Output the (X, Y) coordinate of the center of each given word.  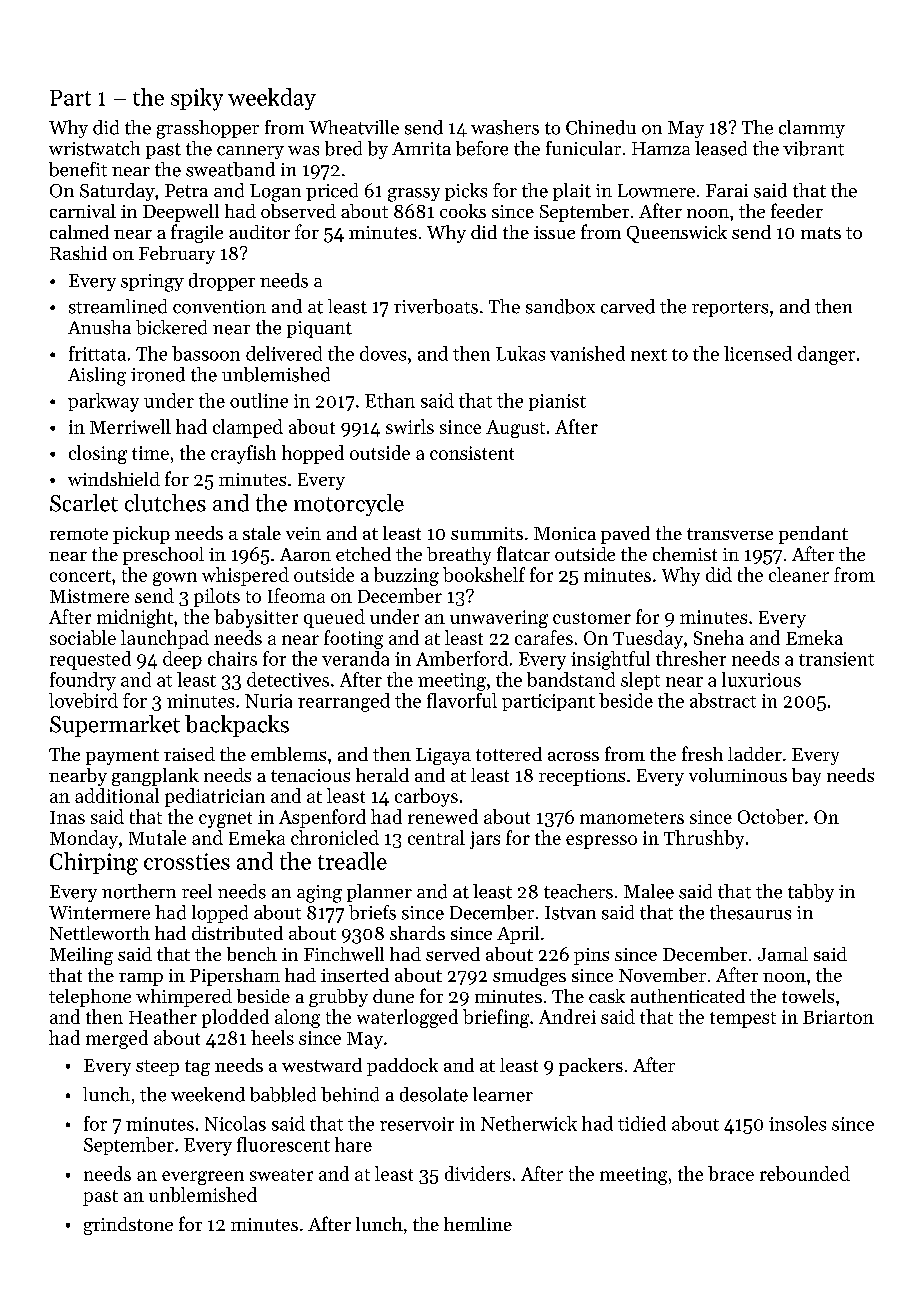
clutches (165, 503)
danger (826, 355)
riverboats (436, 306)
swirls (410, 426)
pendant (813, 535)
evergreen (203, 1178)
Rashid (78, 253)
